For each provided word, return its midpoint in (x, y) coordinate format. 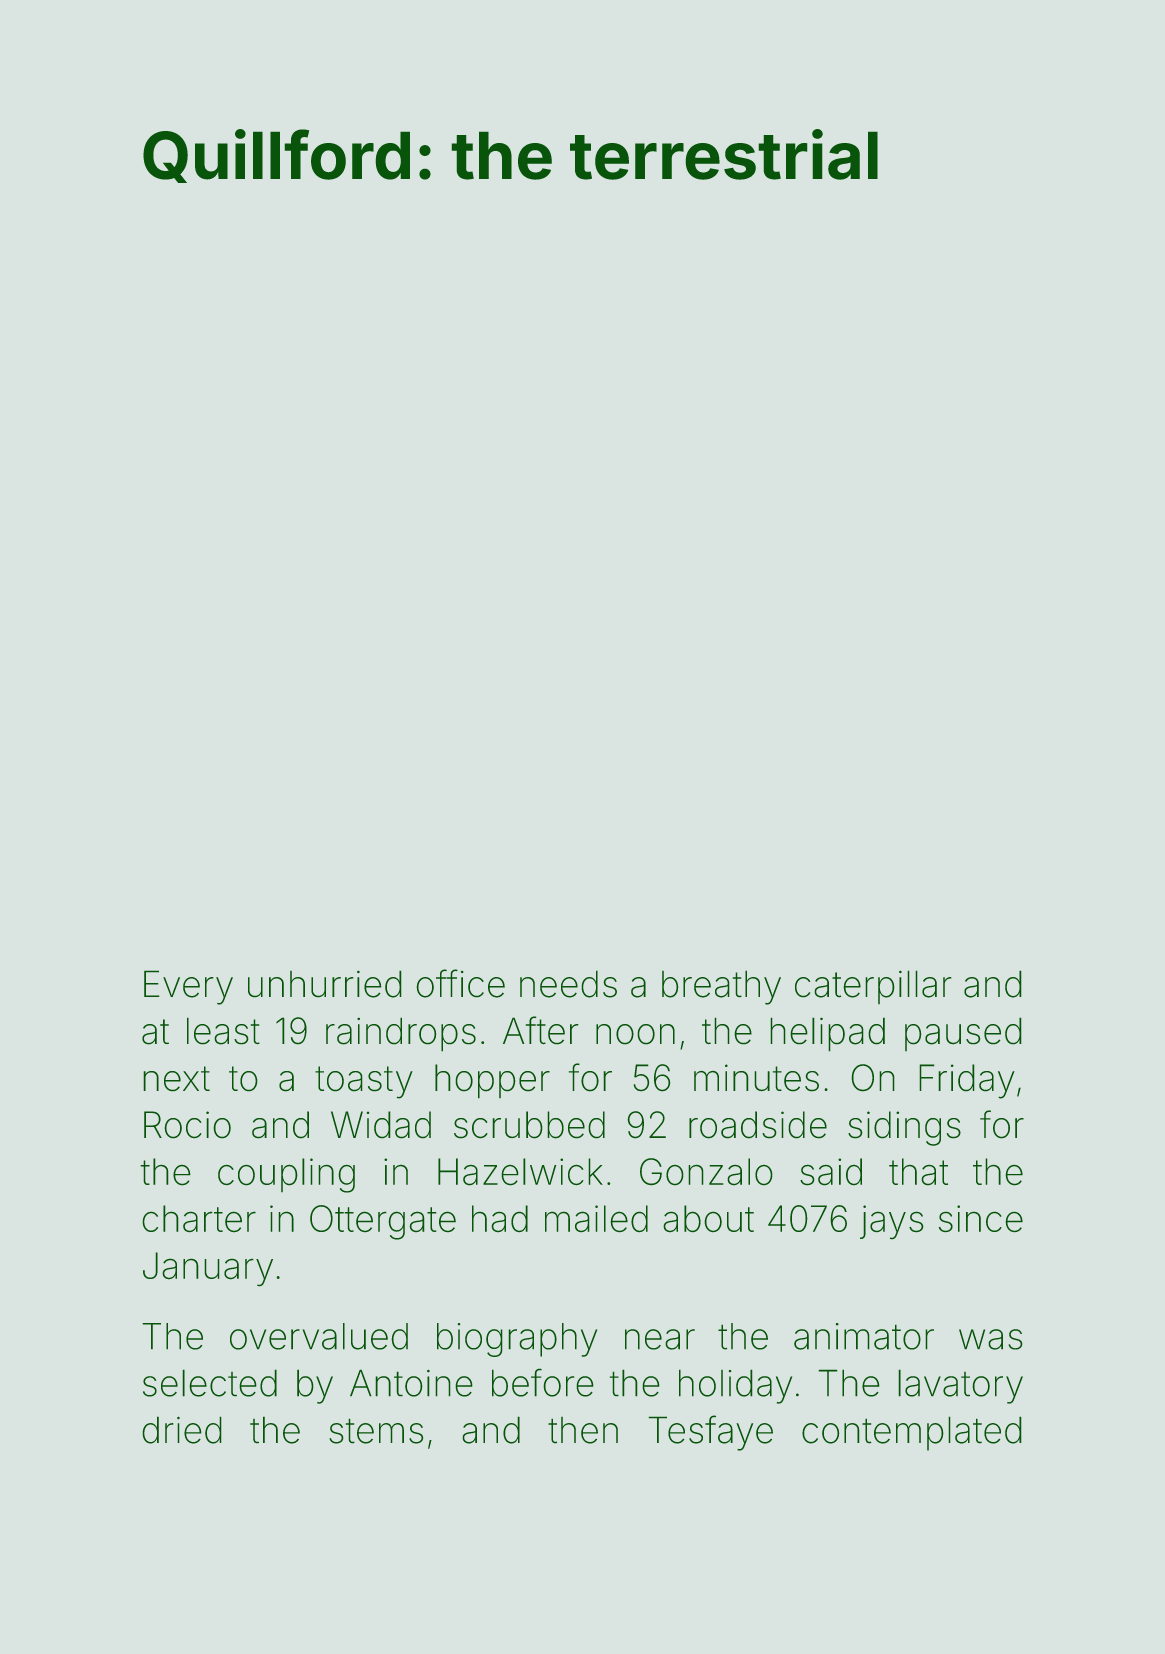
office (460, 983)
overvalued (319, 1336)
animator (864, 1336)
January (208, 1269)
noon (635, 1034)
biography (517, 1340)
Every (188, 987)
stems (376, 1431)
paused (963, 1034)
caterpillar (873, 987)
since (981, 1219)
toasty (364, 1082)
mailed (596, 1219)
